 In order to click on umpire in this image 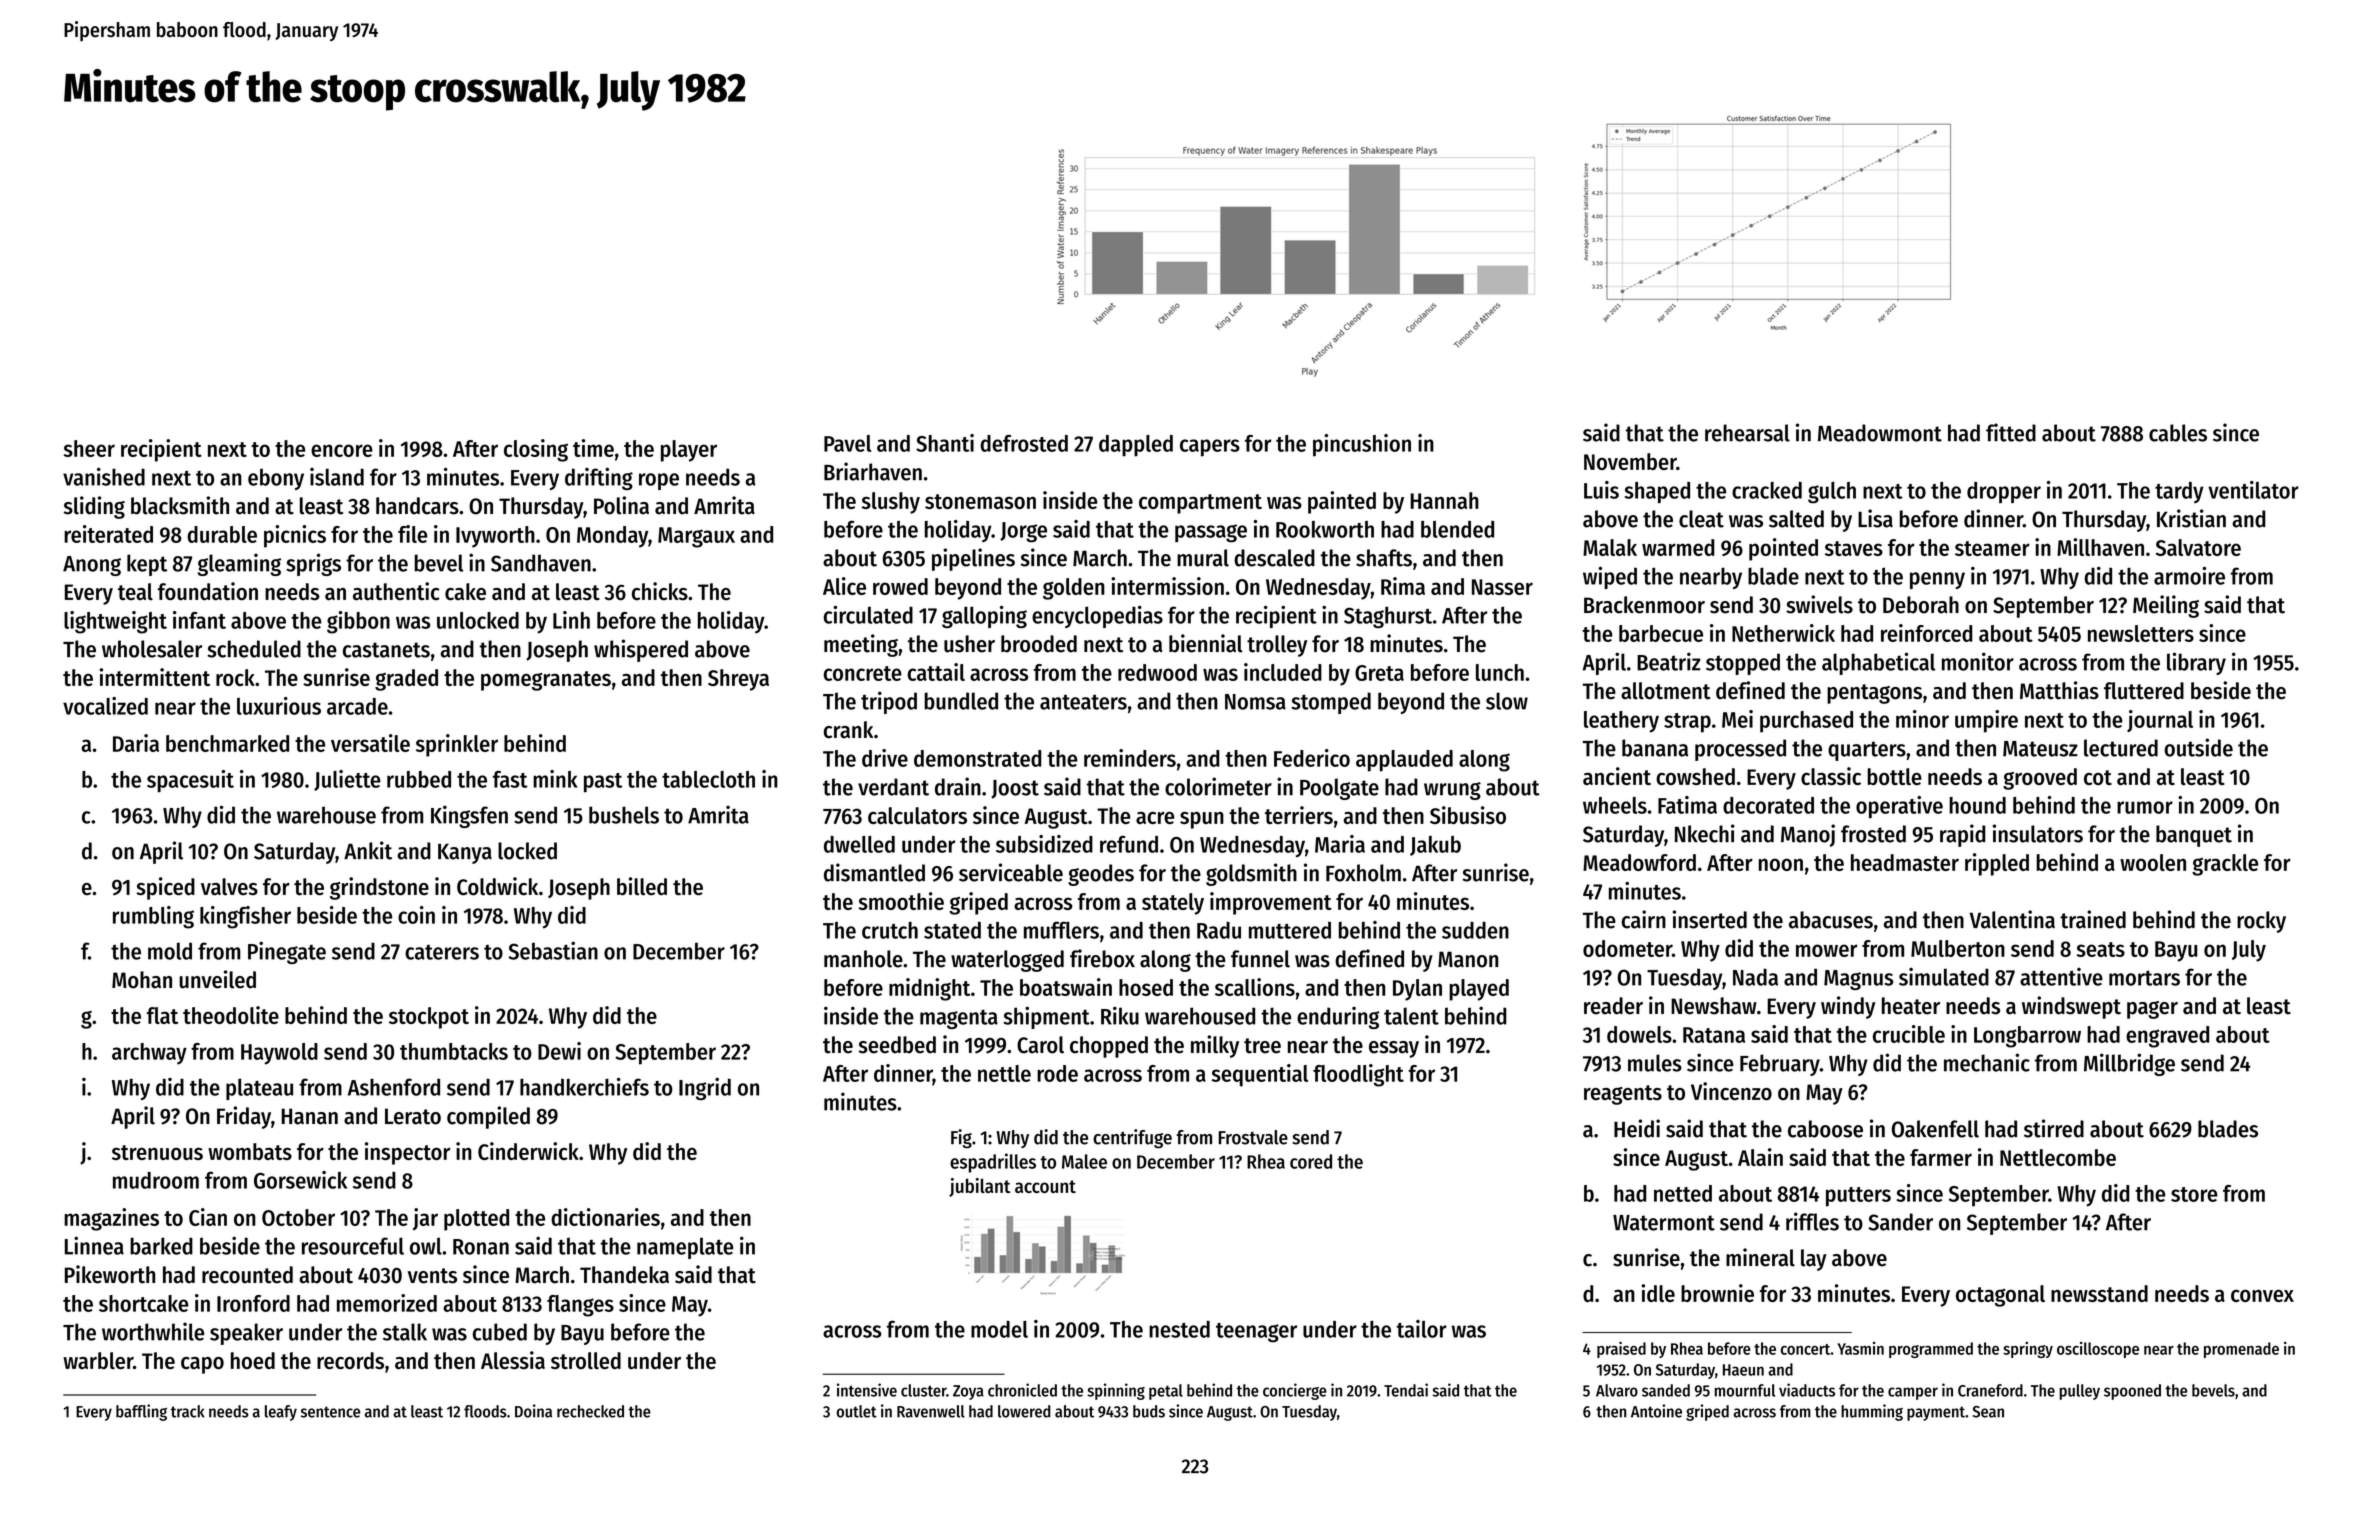, I will do `click(1986, 721)`.
